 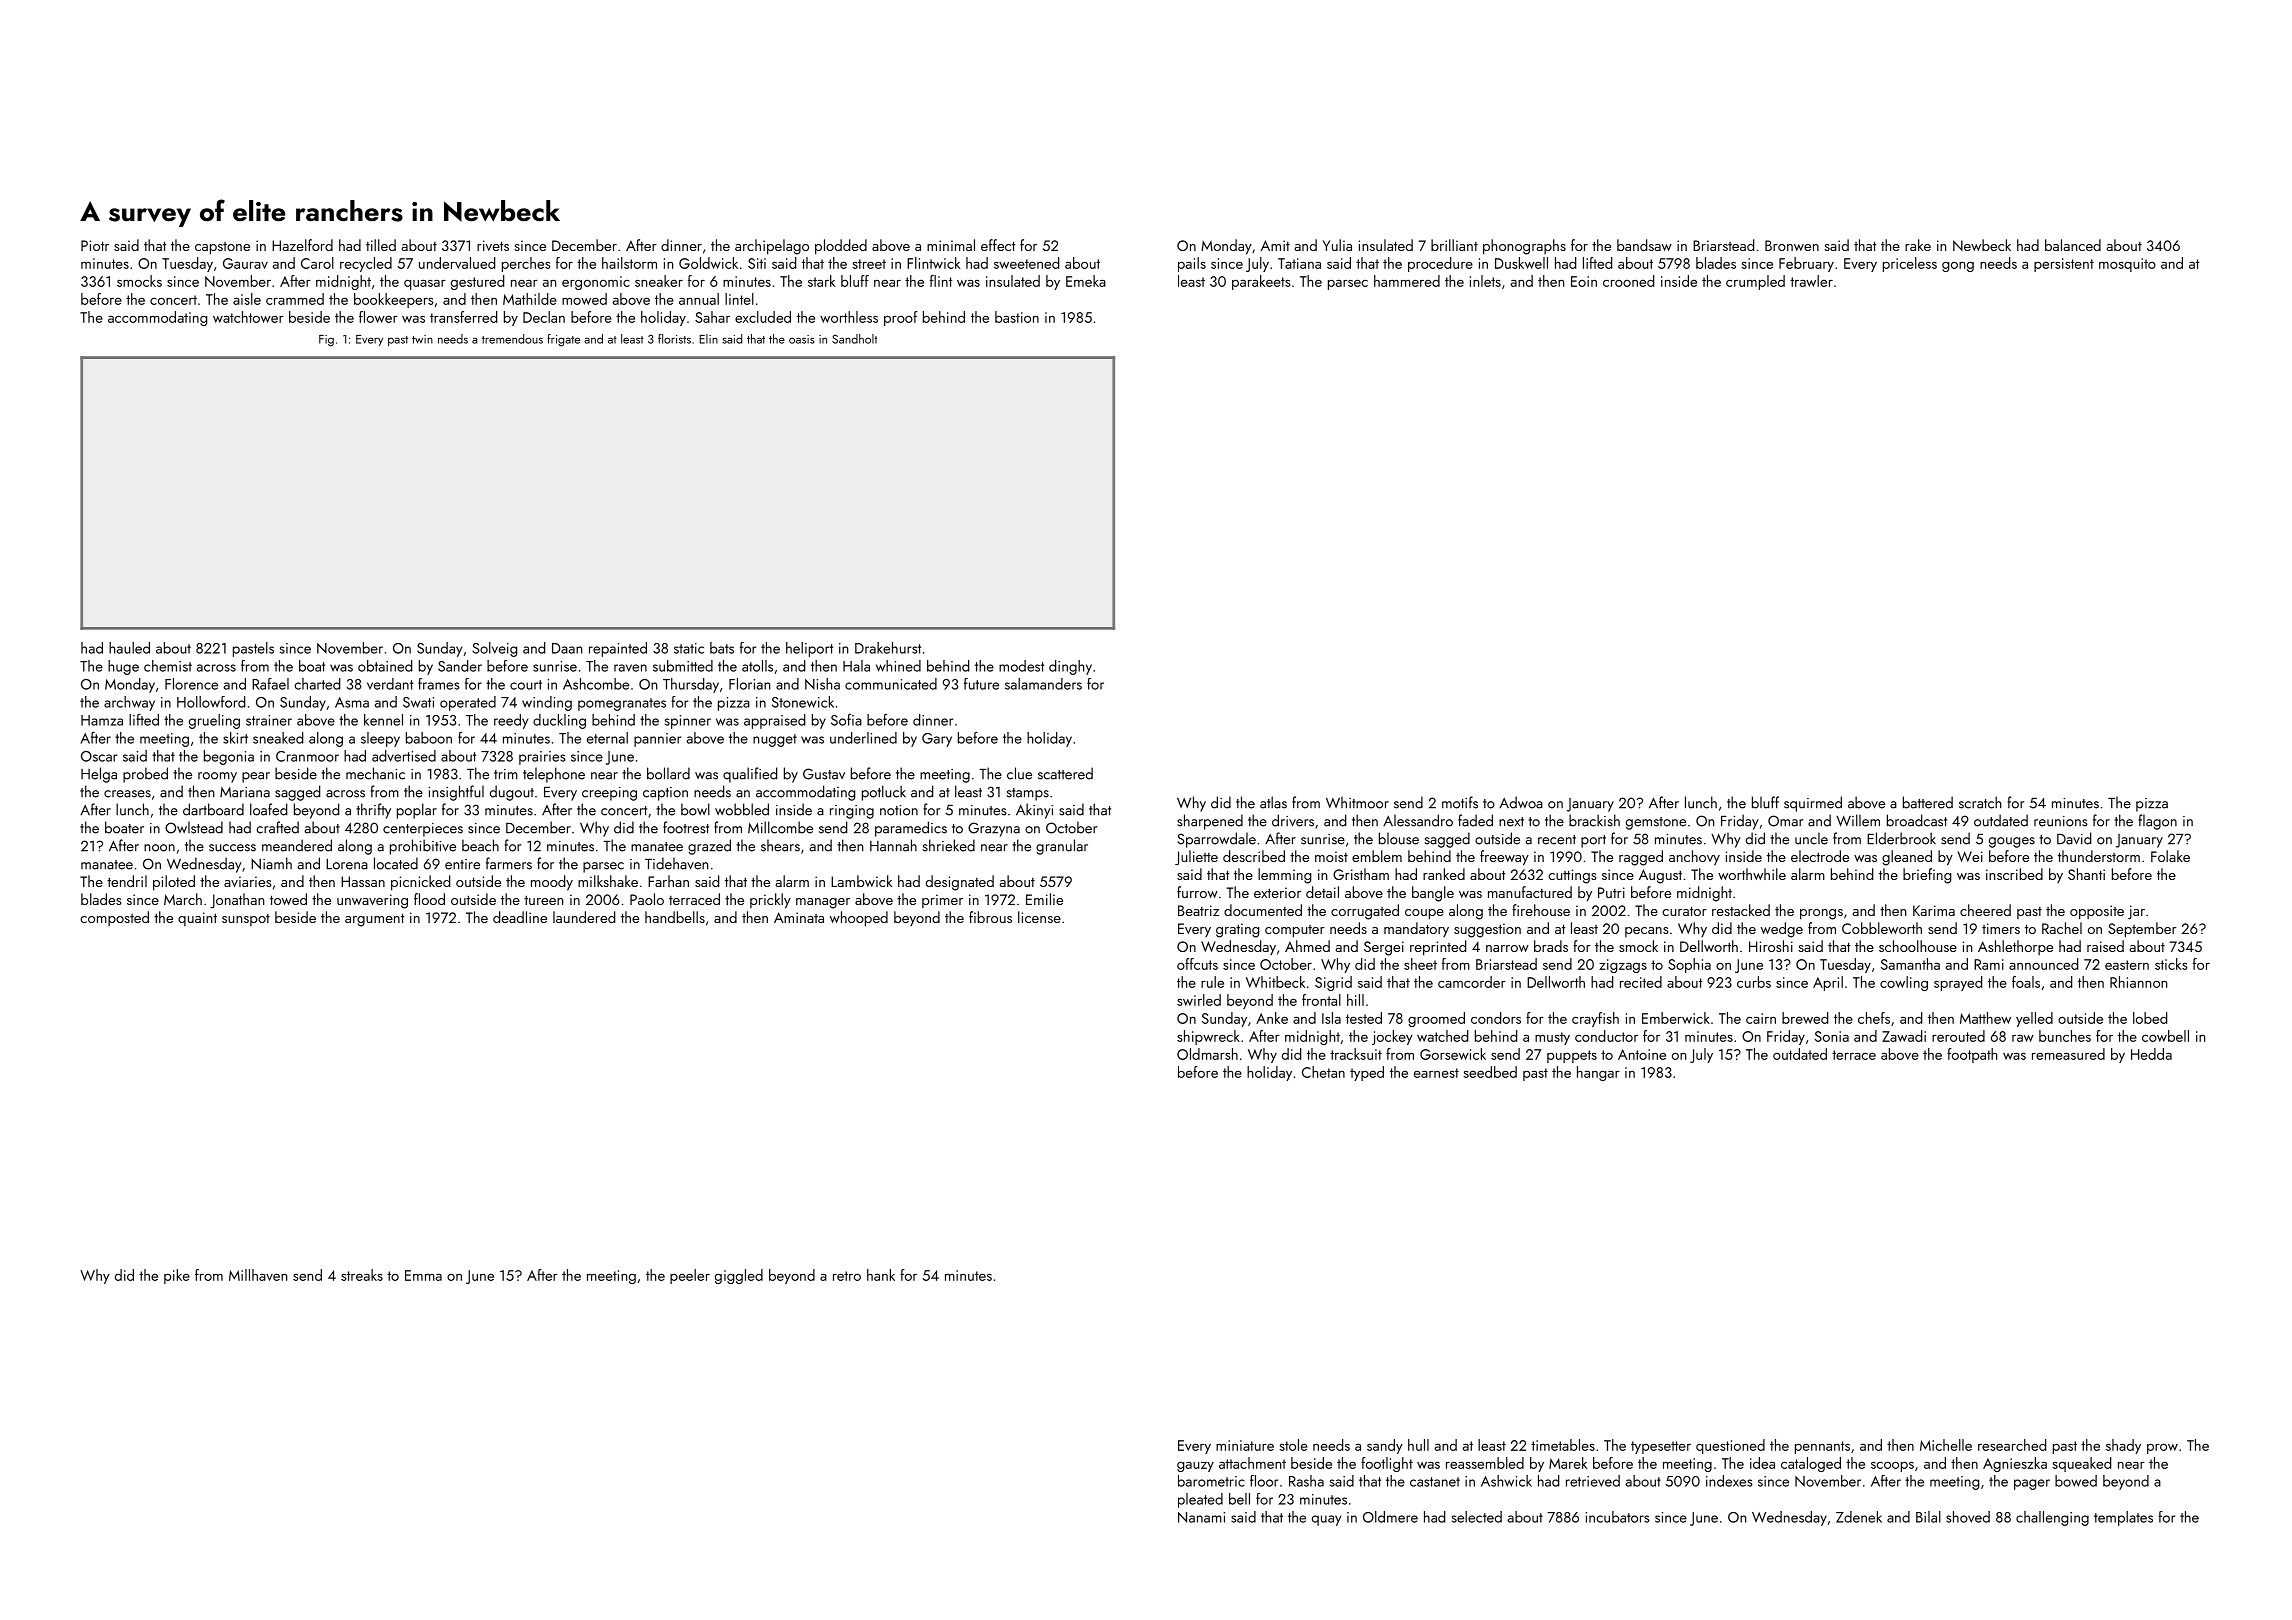 I want to click on Nanami, so click(x=1201, y=1517).
